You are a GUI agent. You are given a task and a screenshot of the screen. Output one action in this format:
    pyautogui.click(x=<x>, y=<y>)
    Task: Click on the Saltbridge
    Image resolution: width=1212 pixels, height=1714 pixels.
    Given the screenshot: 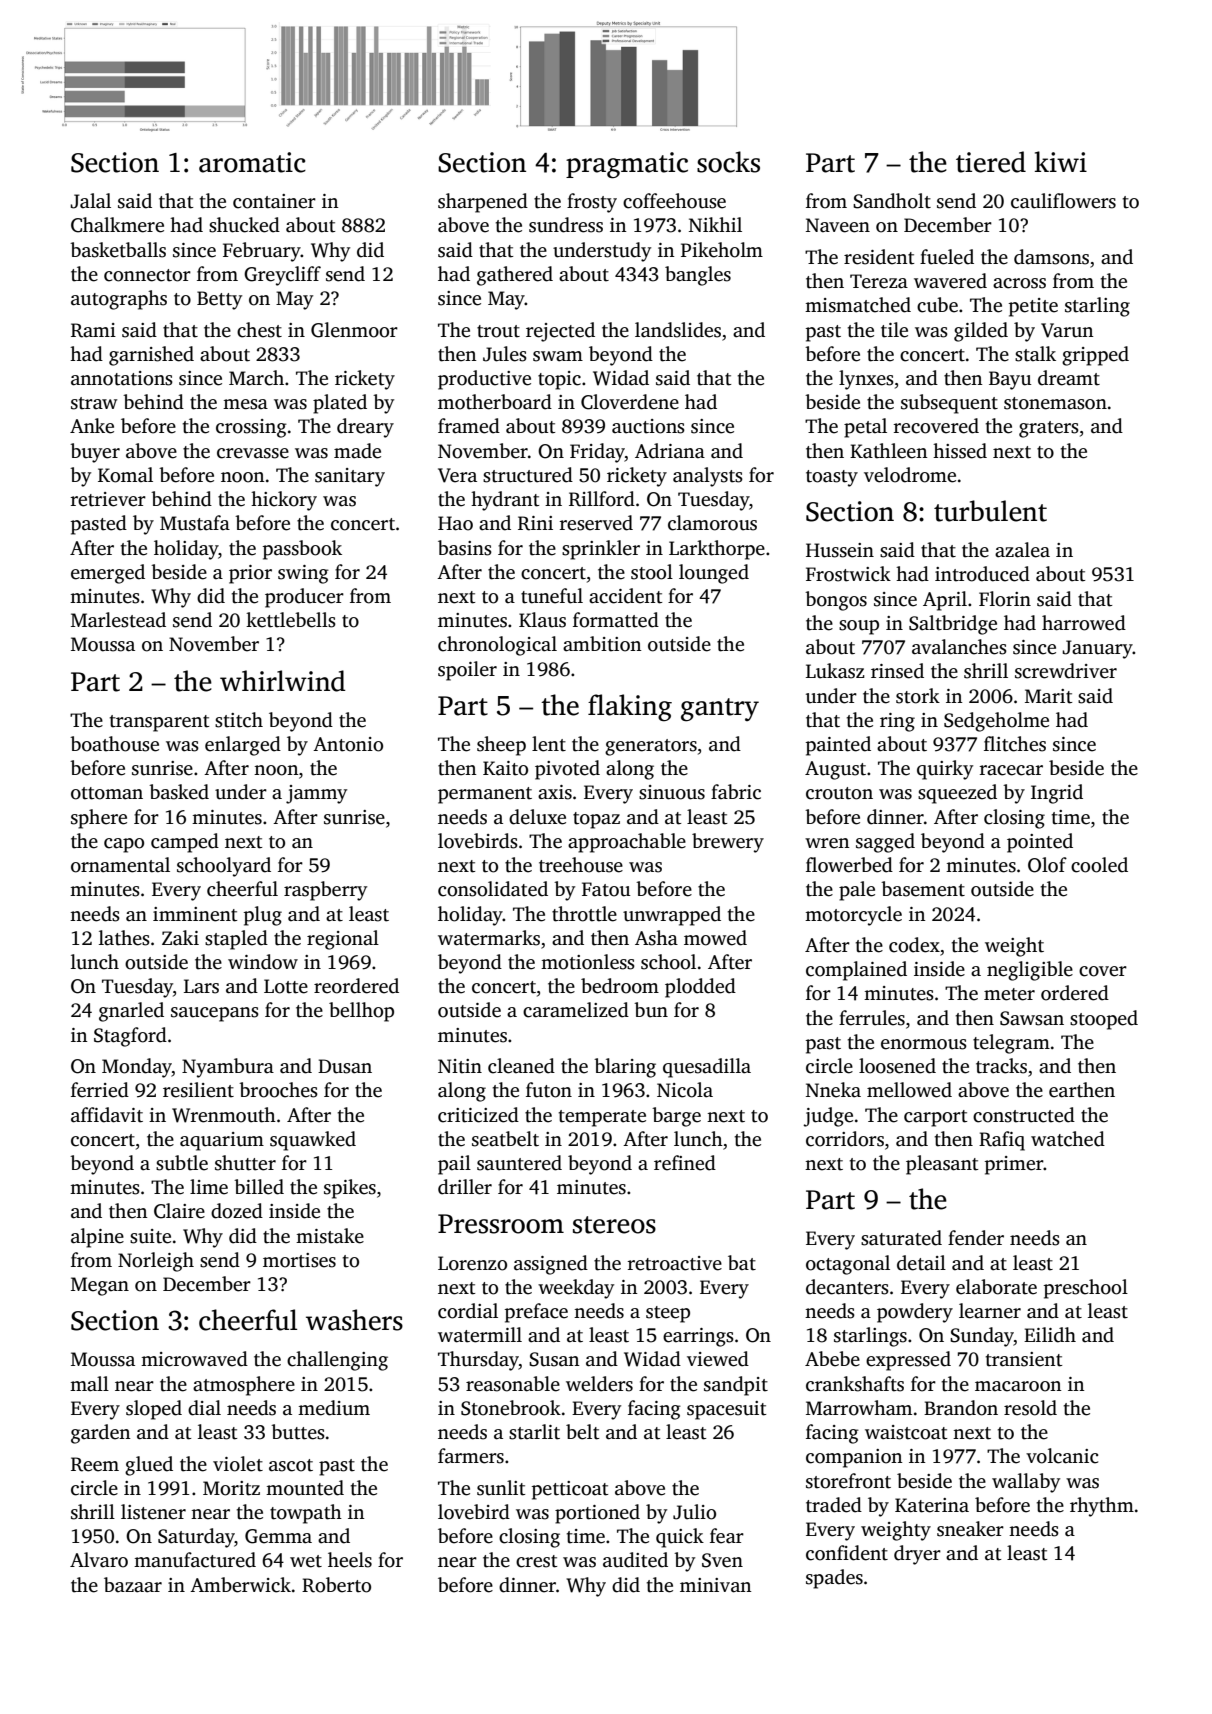 What is the action you would take?
    pyautogui.click(x=953, y=625)
